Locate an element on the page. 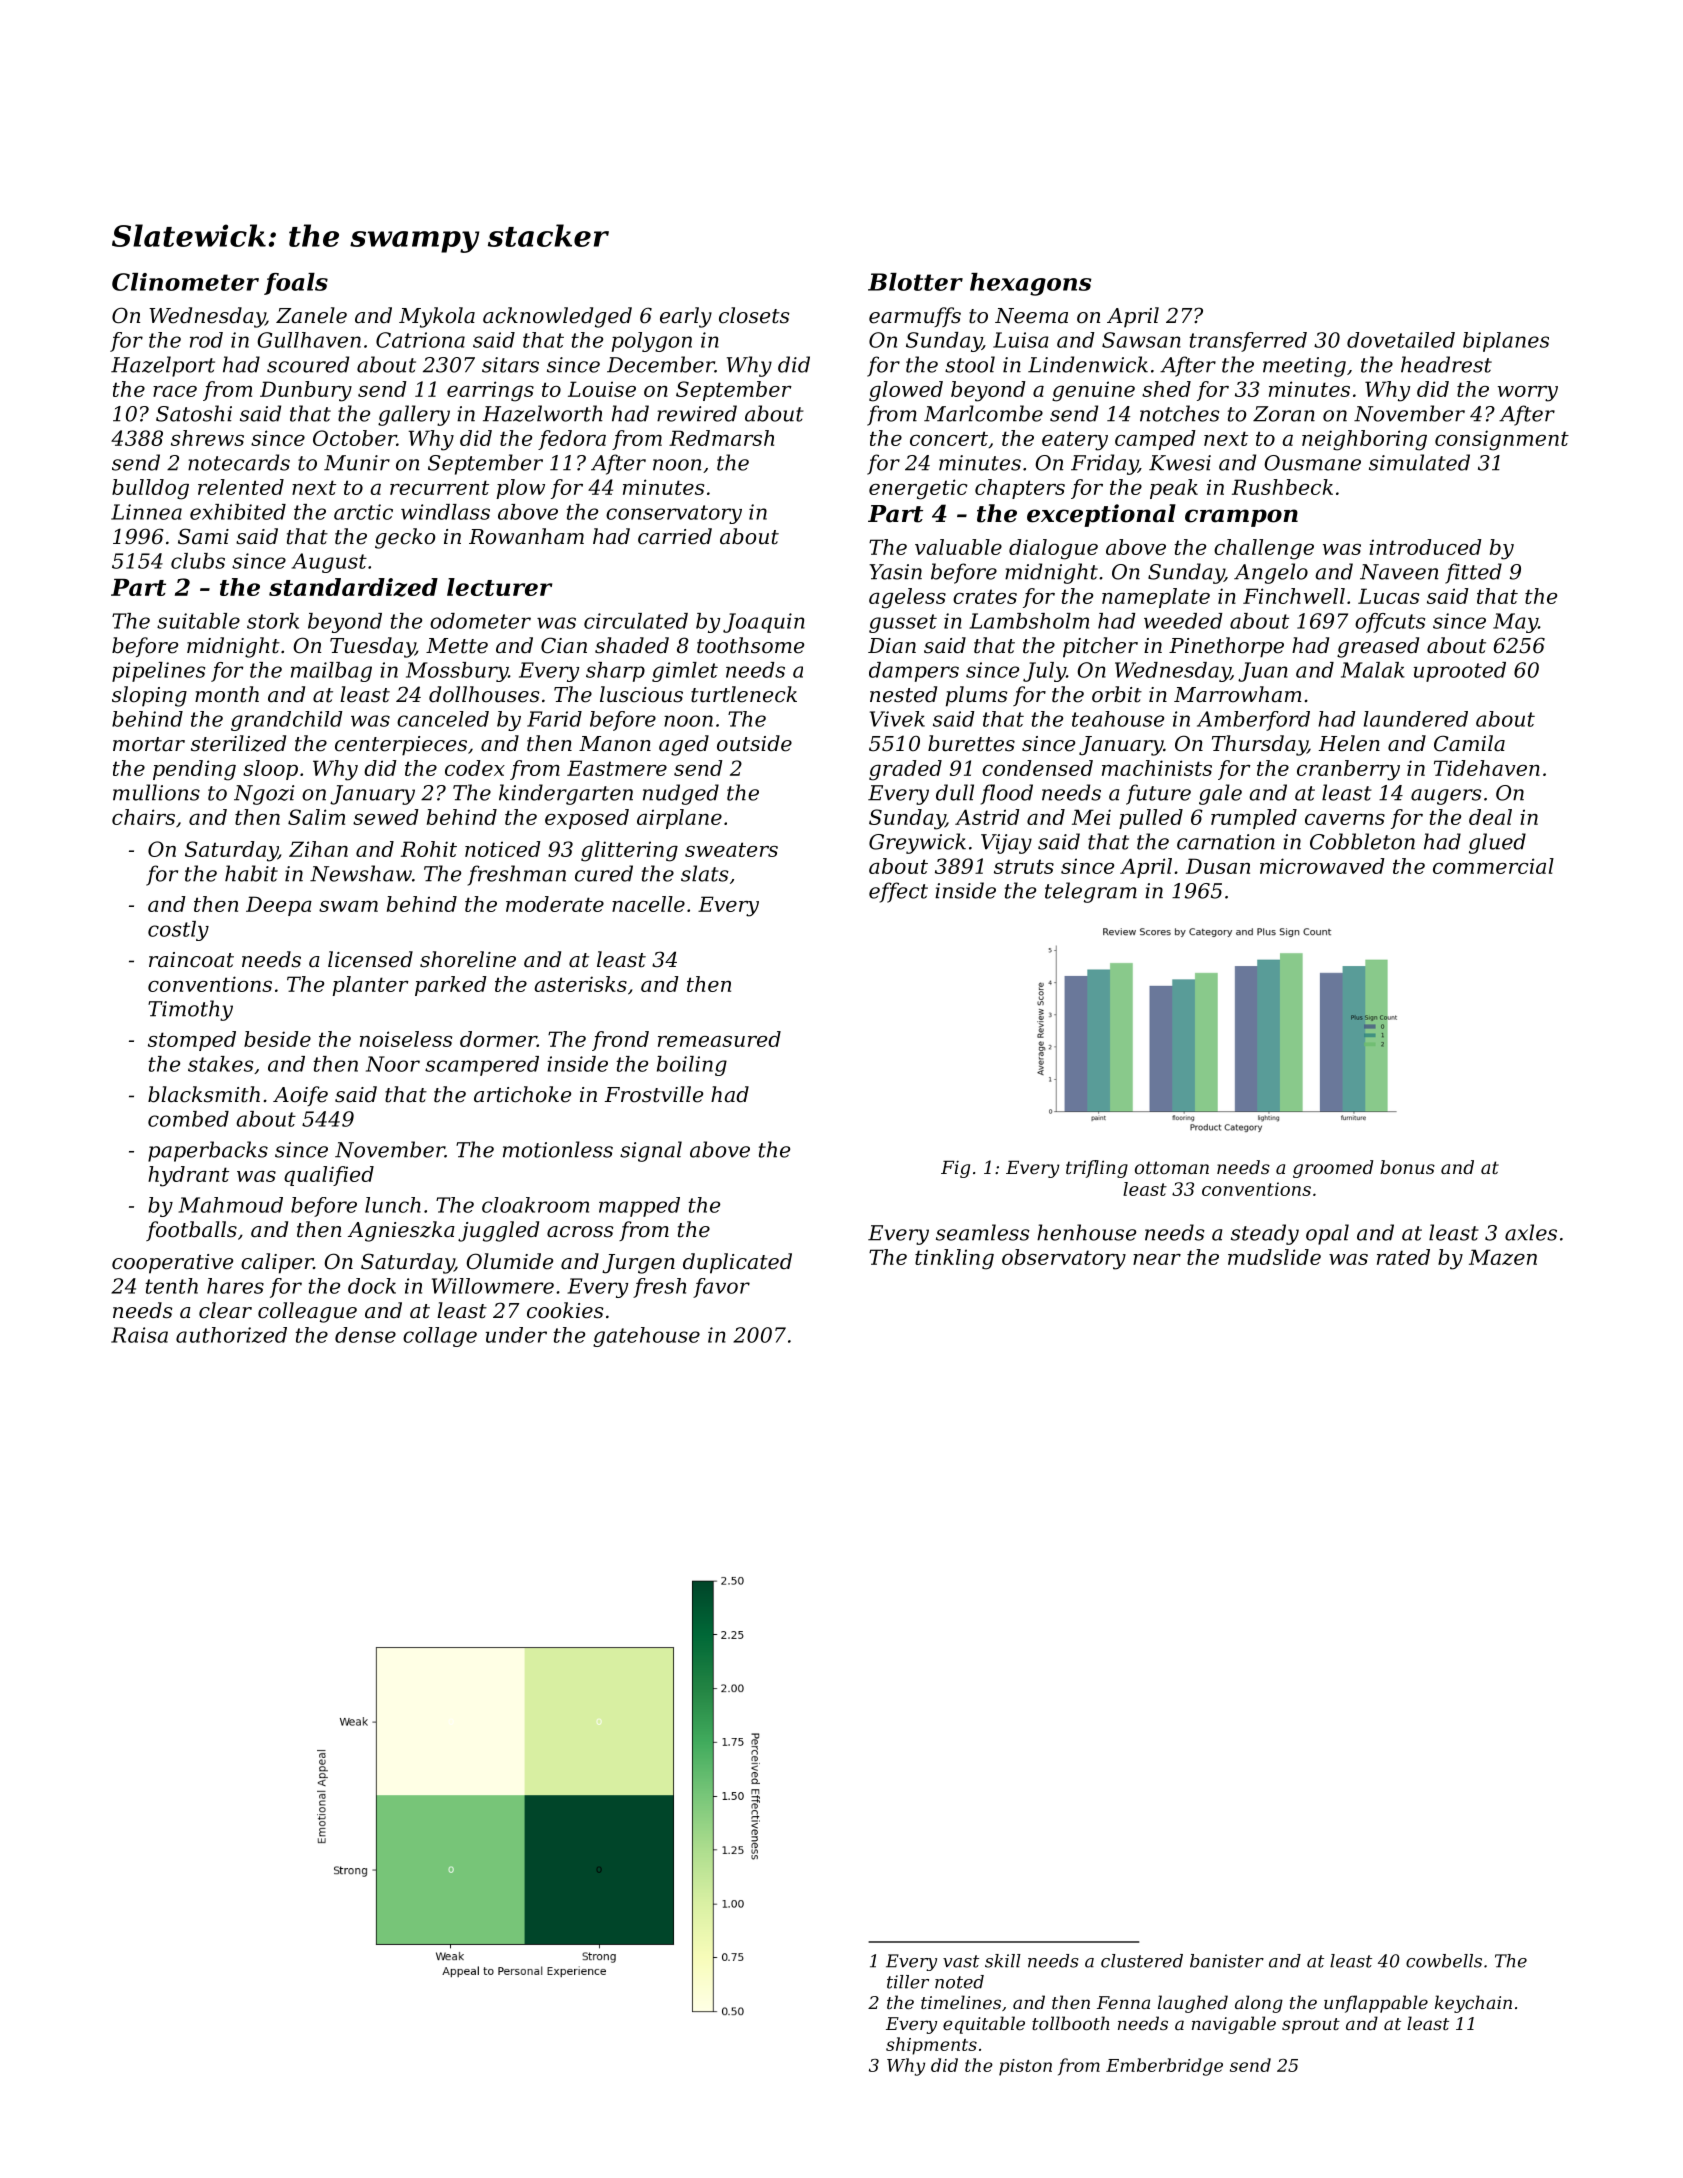 The image size is (1683, 2178). banister is located at coordinates (1227, 1961).
